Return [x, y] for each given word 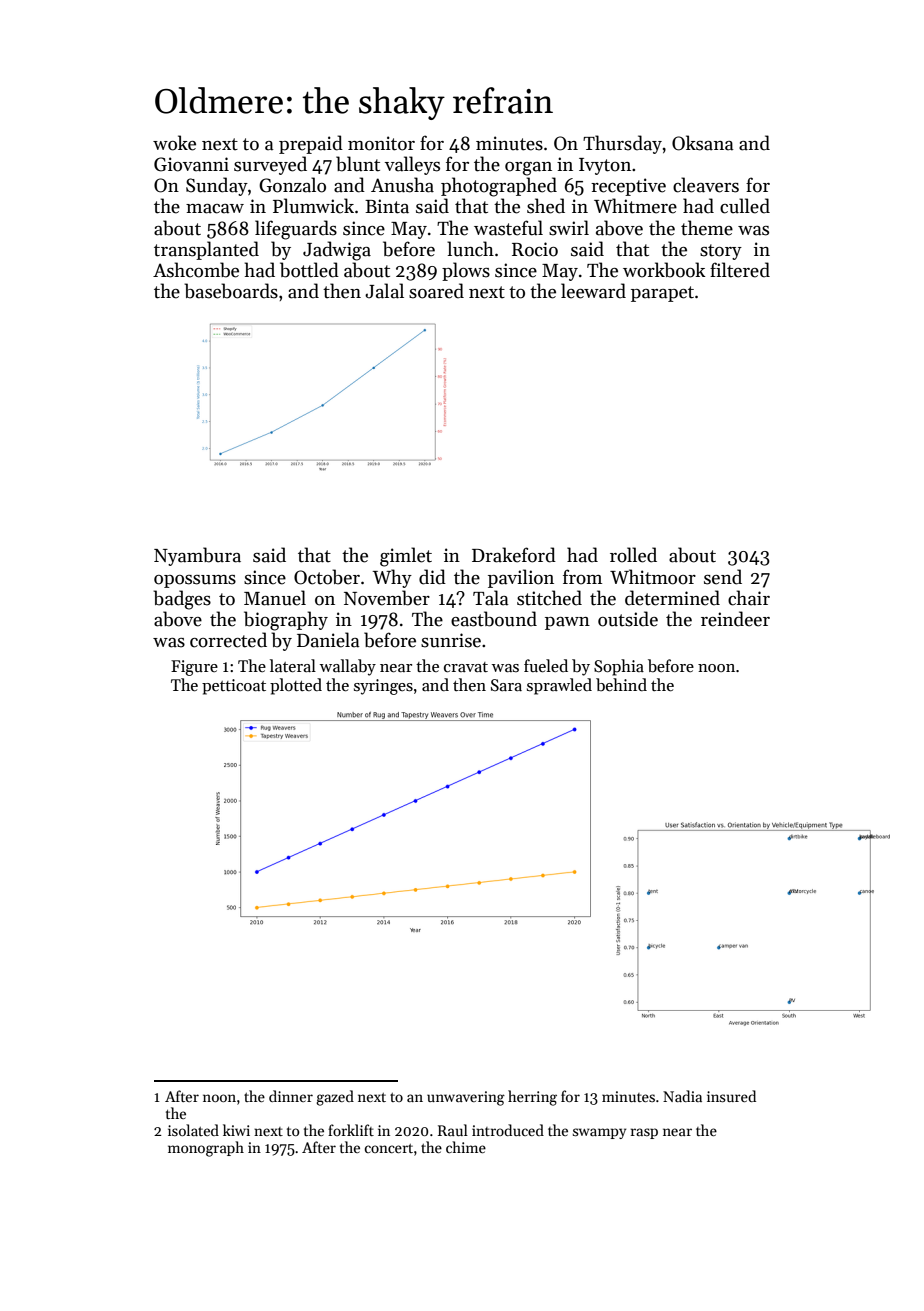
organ [528, 169]
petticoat [234, 687]
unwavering [466, 1098]
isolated [193, 1130]
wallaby [347, 667]
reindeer [735, 619]
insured [731, 1096]
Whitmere [635, 206]
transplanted [206, 250]
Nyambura [197, 556]
